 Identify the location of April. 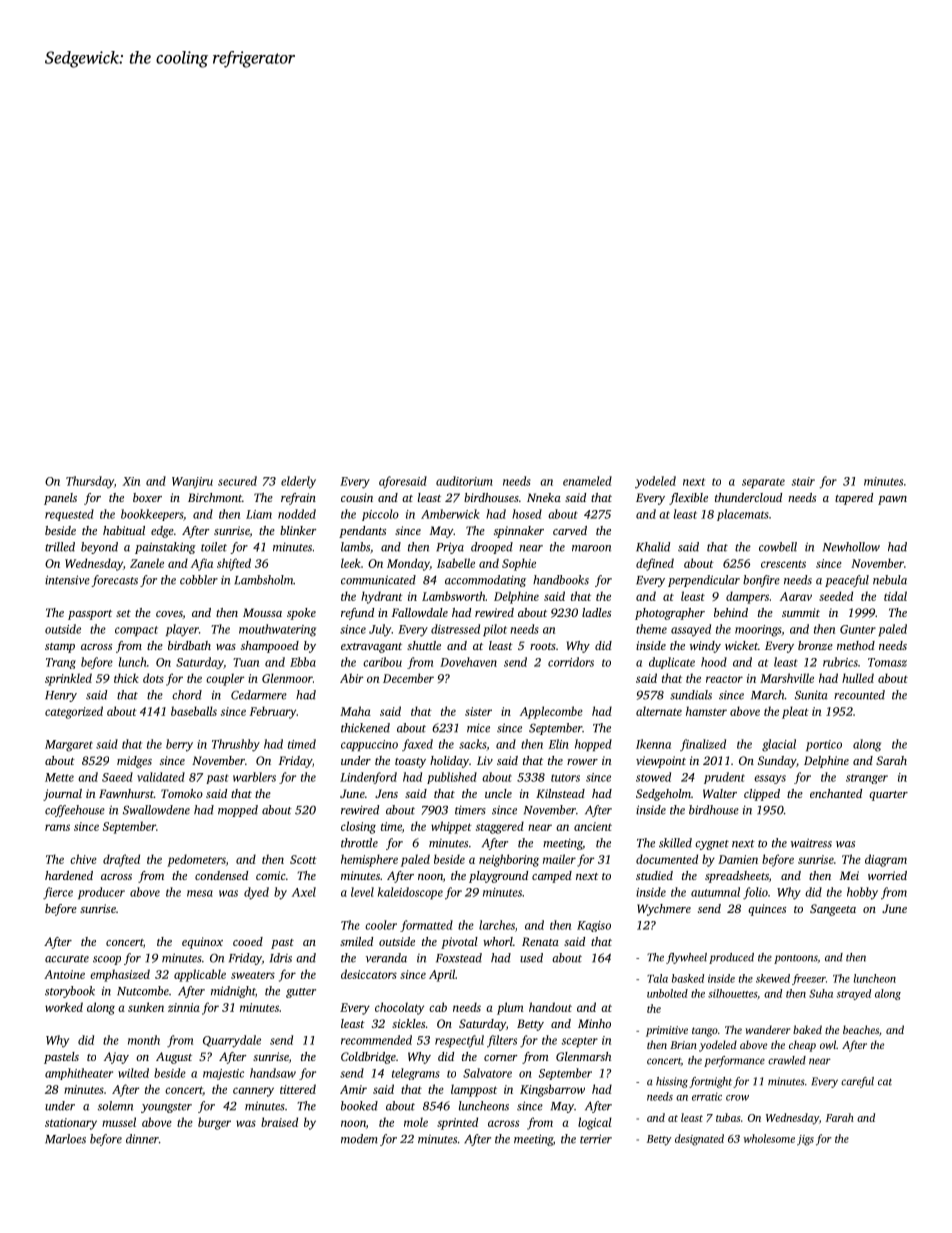
(442, 975).
